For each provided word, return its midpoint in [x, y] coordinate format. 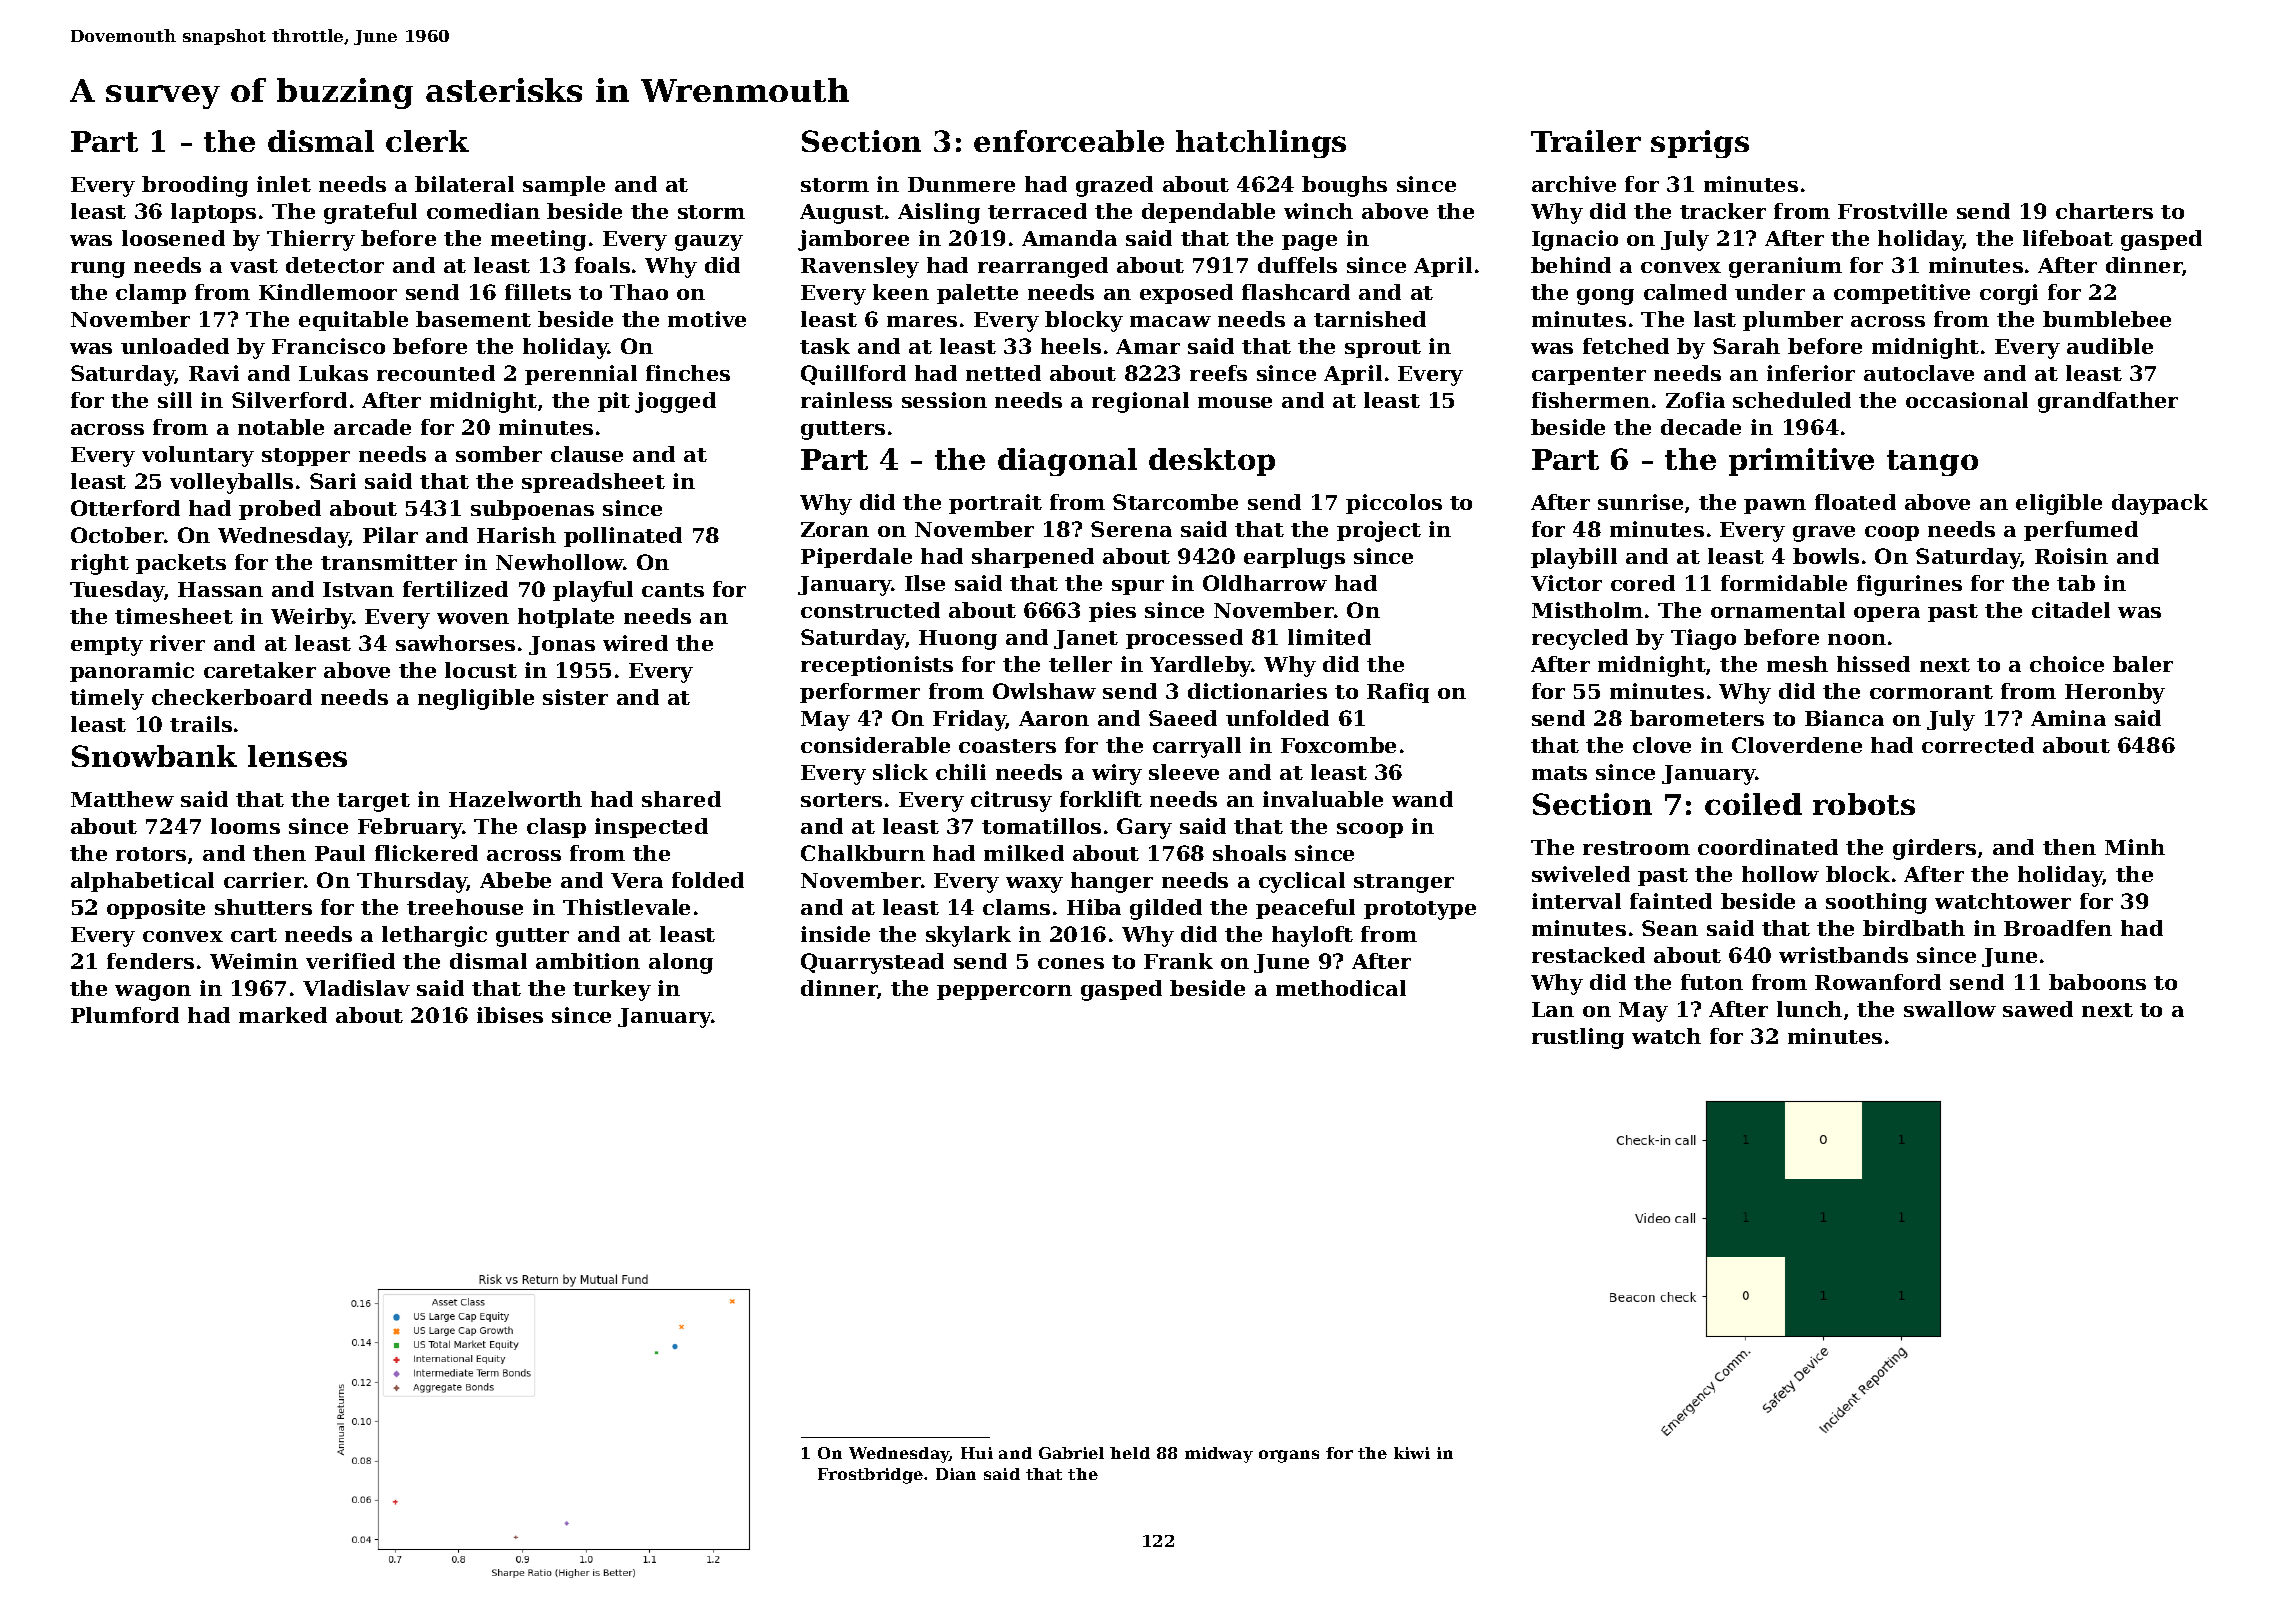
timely [107, 699]
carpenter [1589, 376]
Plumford [125, 1015]
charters [2104, 211]
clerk [427, 141]
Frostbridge [870, 1476]
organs [1289, 1456]
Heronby [2115, 693]
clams [1016, 907]
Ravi [214, 373]
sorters [841, 800]
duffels [1297, 265]
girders [1934, 849]
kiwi [1412, 1453]
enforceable [1069, 141]
